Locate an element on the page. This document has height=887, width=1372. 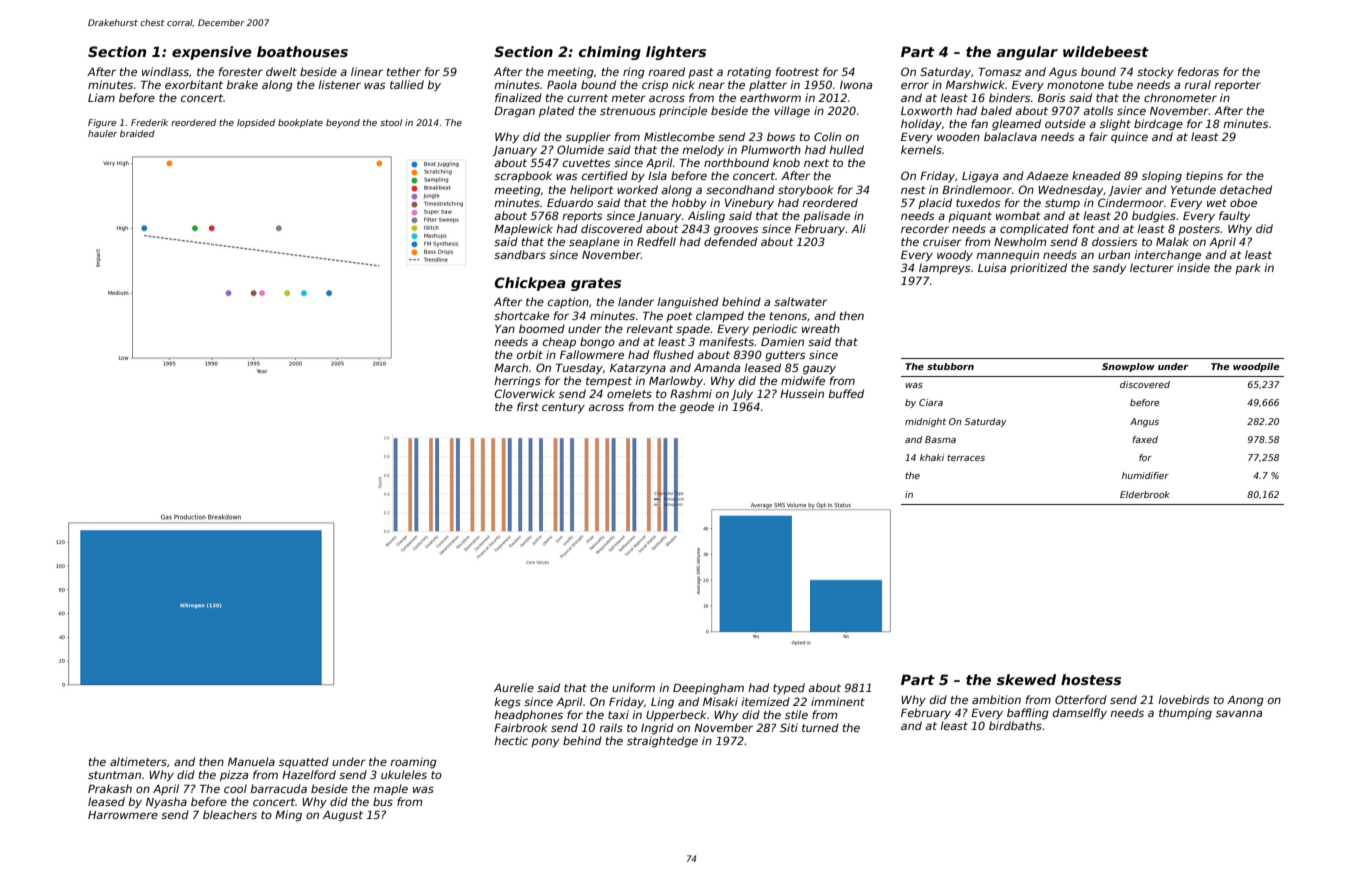
Harrowmere is located at coordinates (123, 815).
